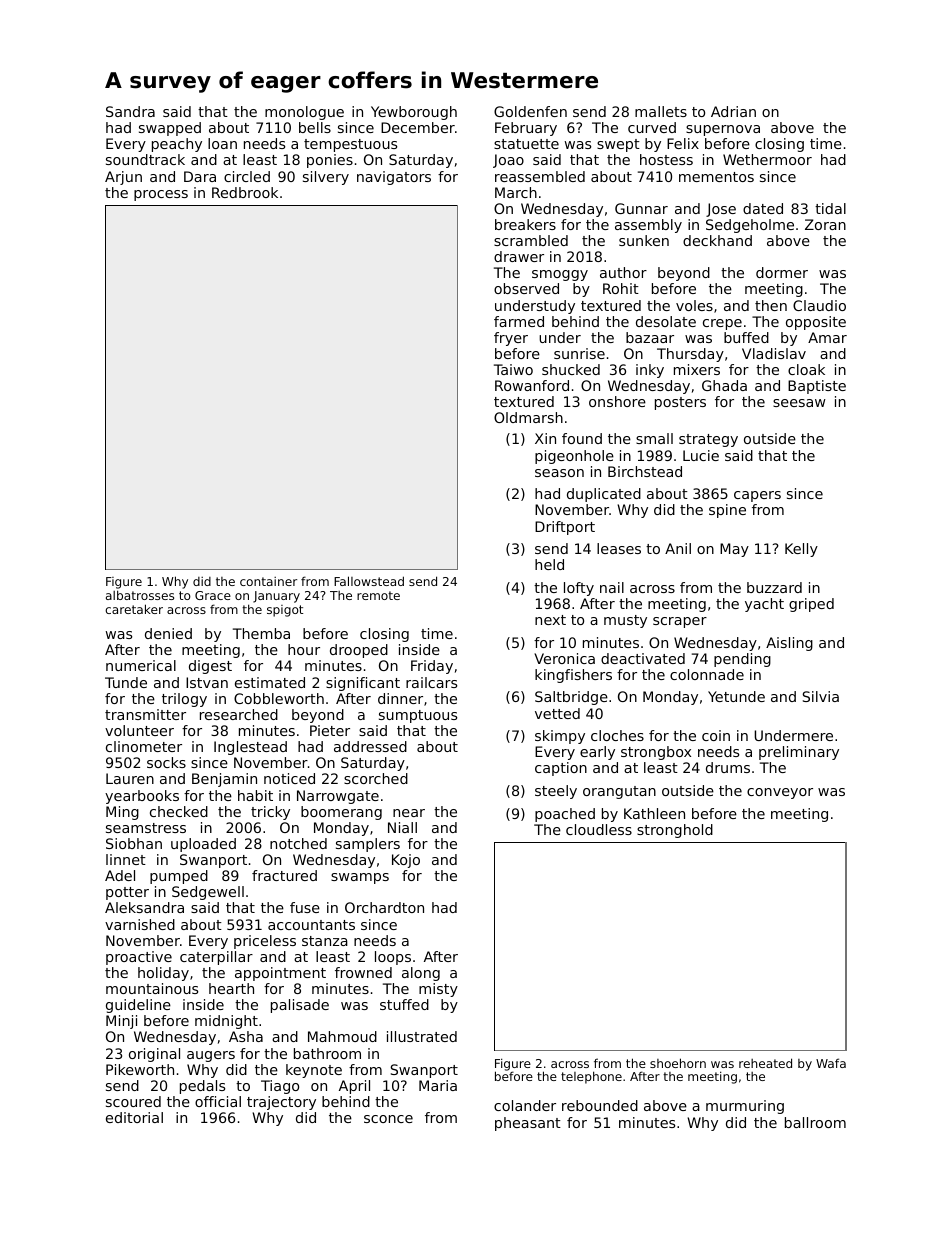 This screenshot has height=1233, width=952. Describe the element at coordinates (281, 1103) in the screenshot. I see `trajectory` at that location.
